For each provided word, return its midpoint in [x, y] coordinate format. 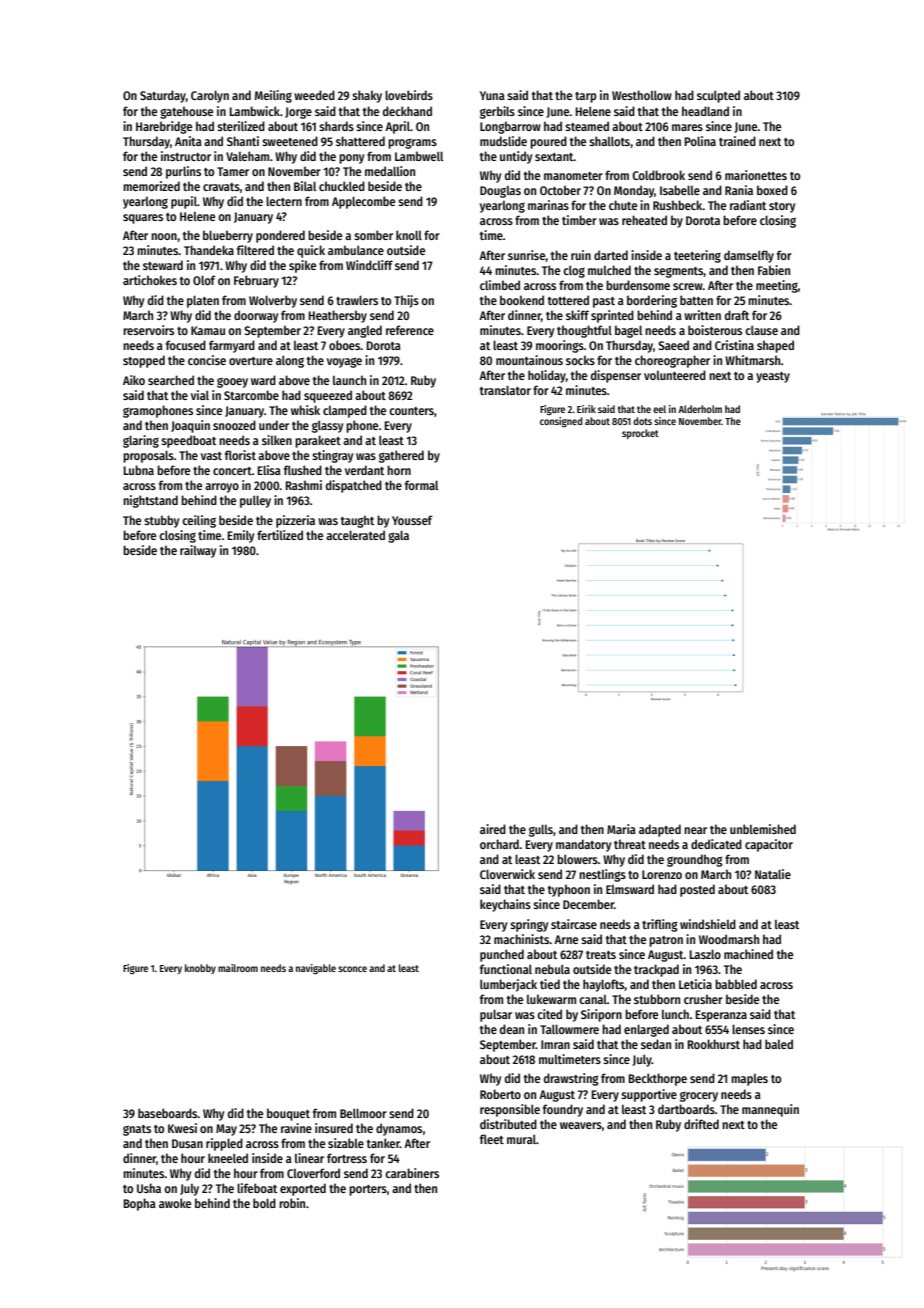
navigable [316, 969]
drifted [701, 1124]
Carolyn [210, 96]
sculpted [718, 96]
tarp [586, 97]
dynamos [399, 1129]
